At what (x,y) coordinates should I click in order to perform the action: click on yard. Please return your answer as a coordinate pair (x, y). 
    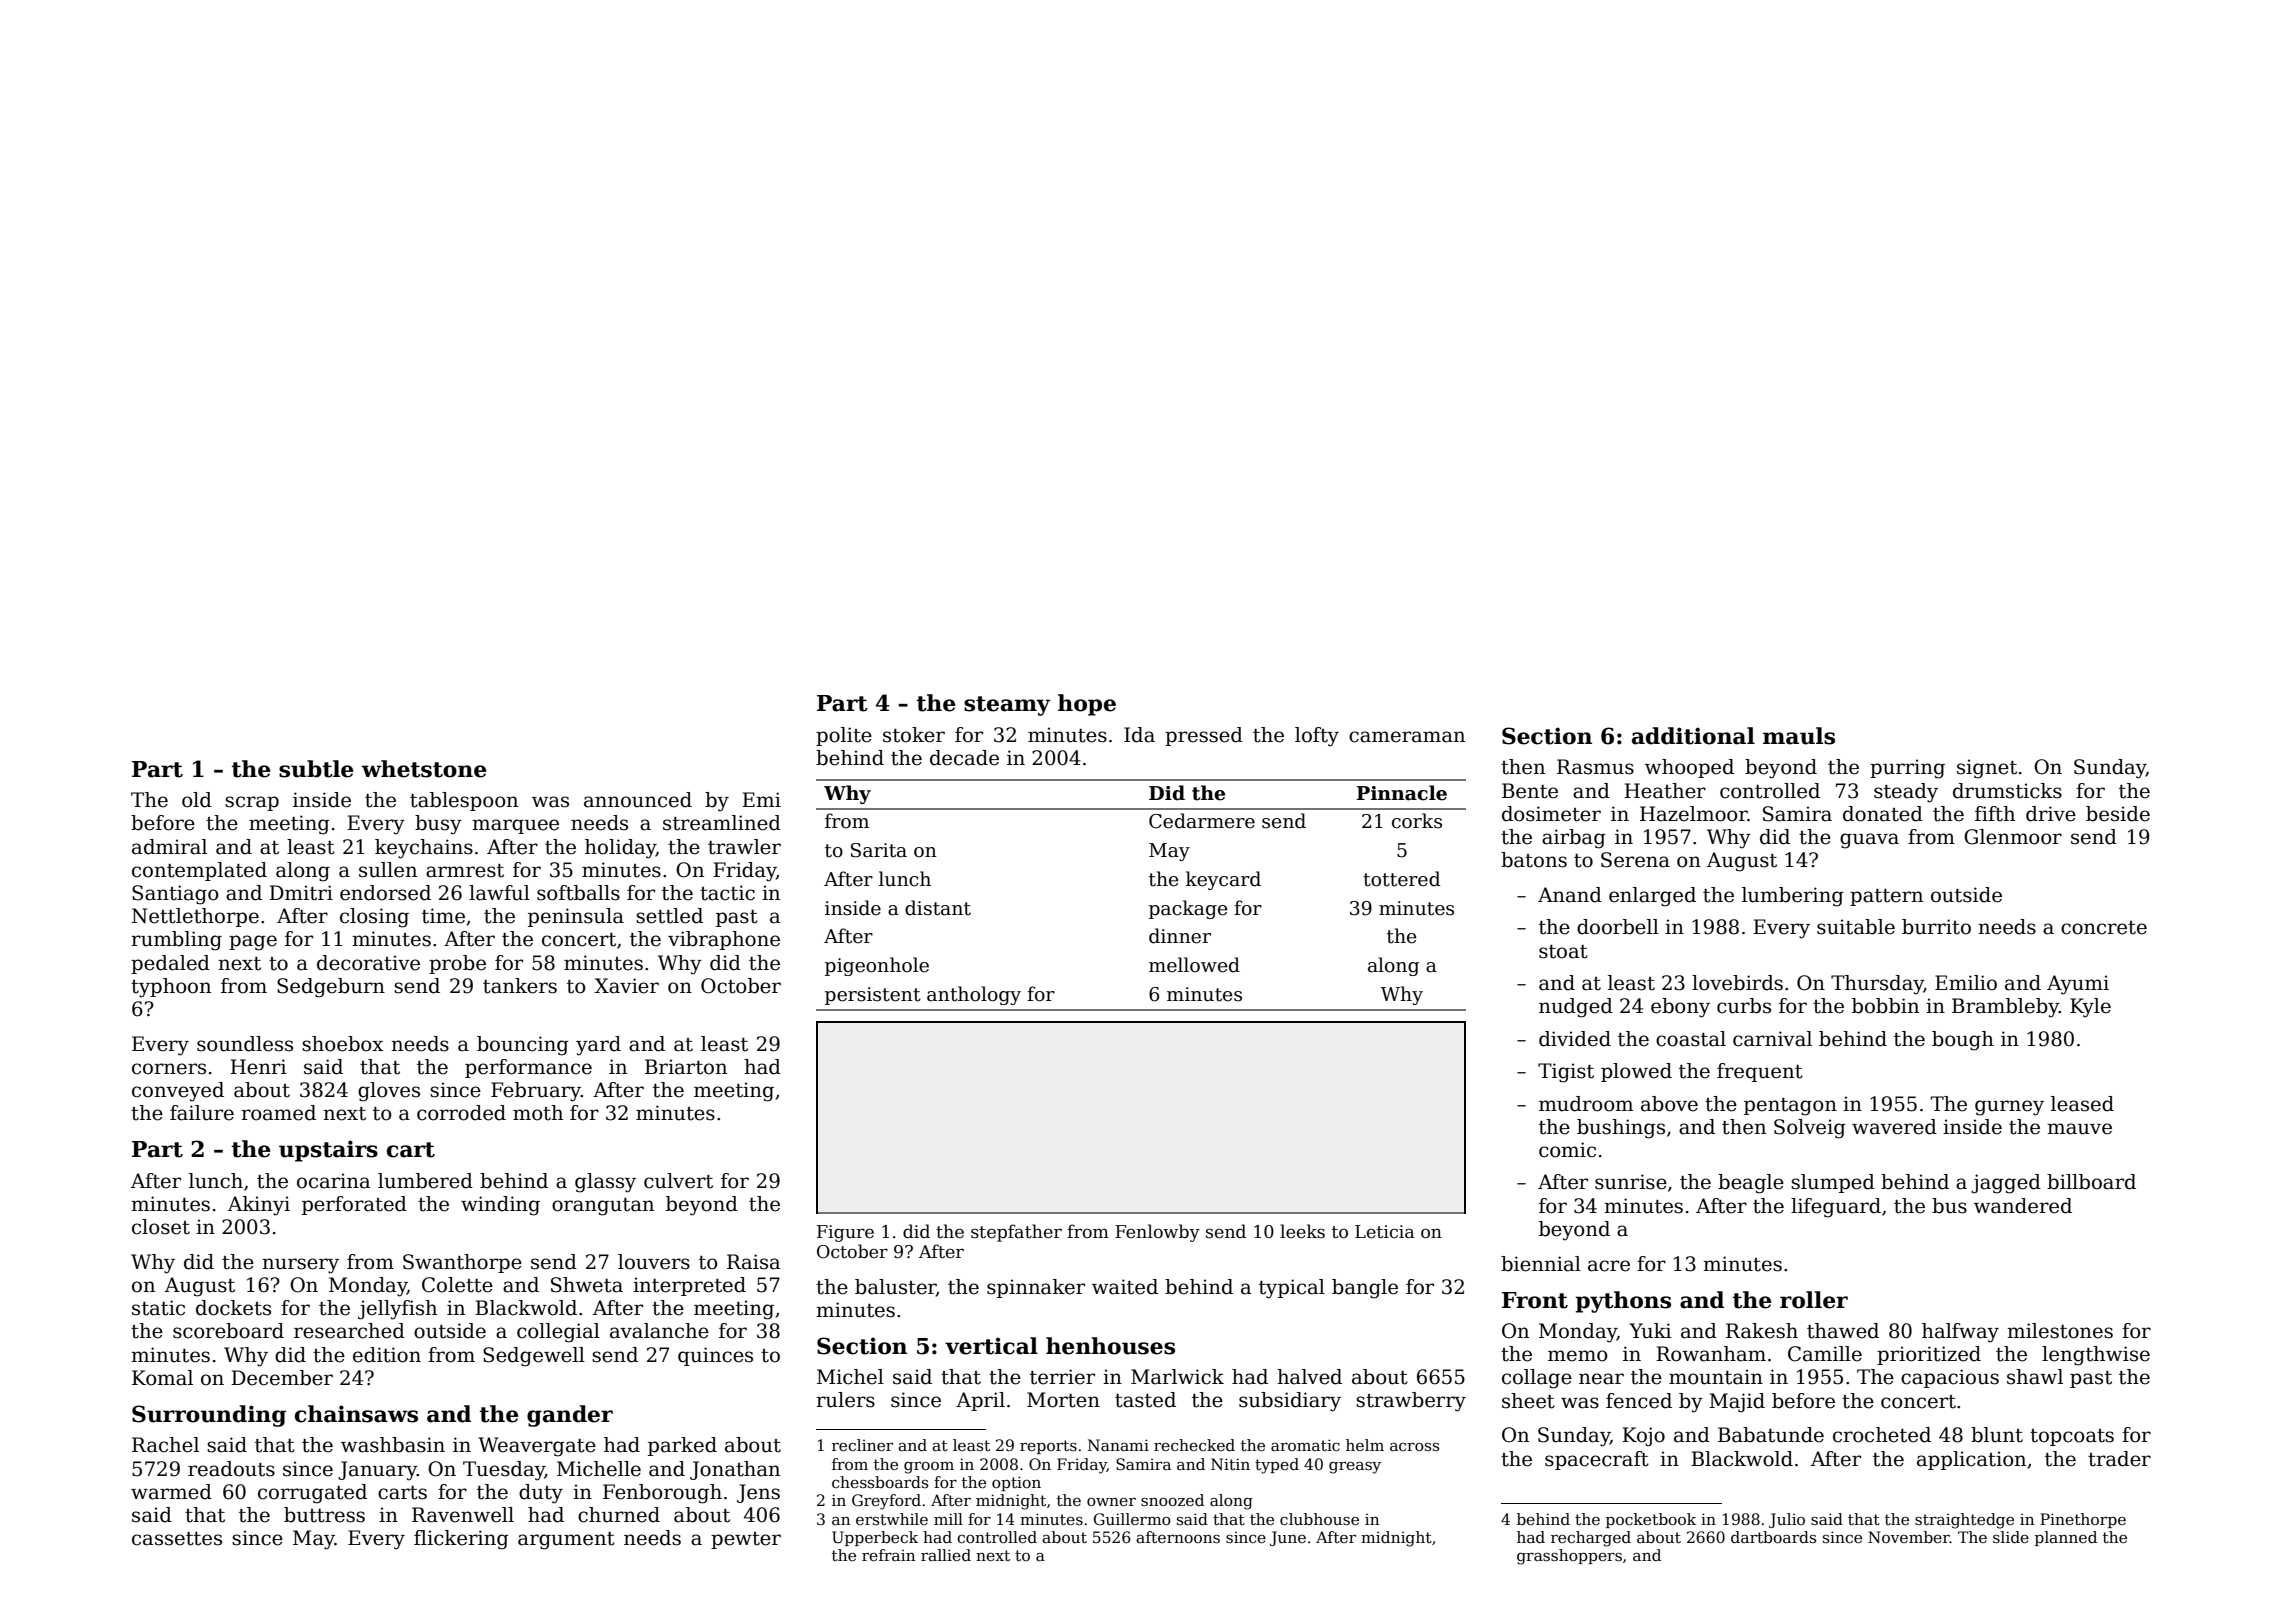
    Looking at the image, I should click on (598, 1046).
